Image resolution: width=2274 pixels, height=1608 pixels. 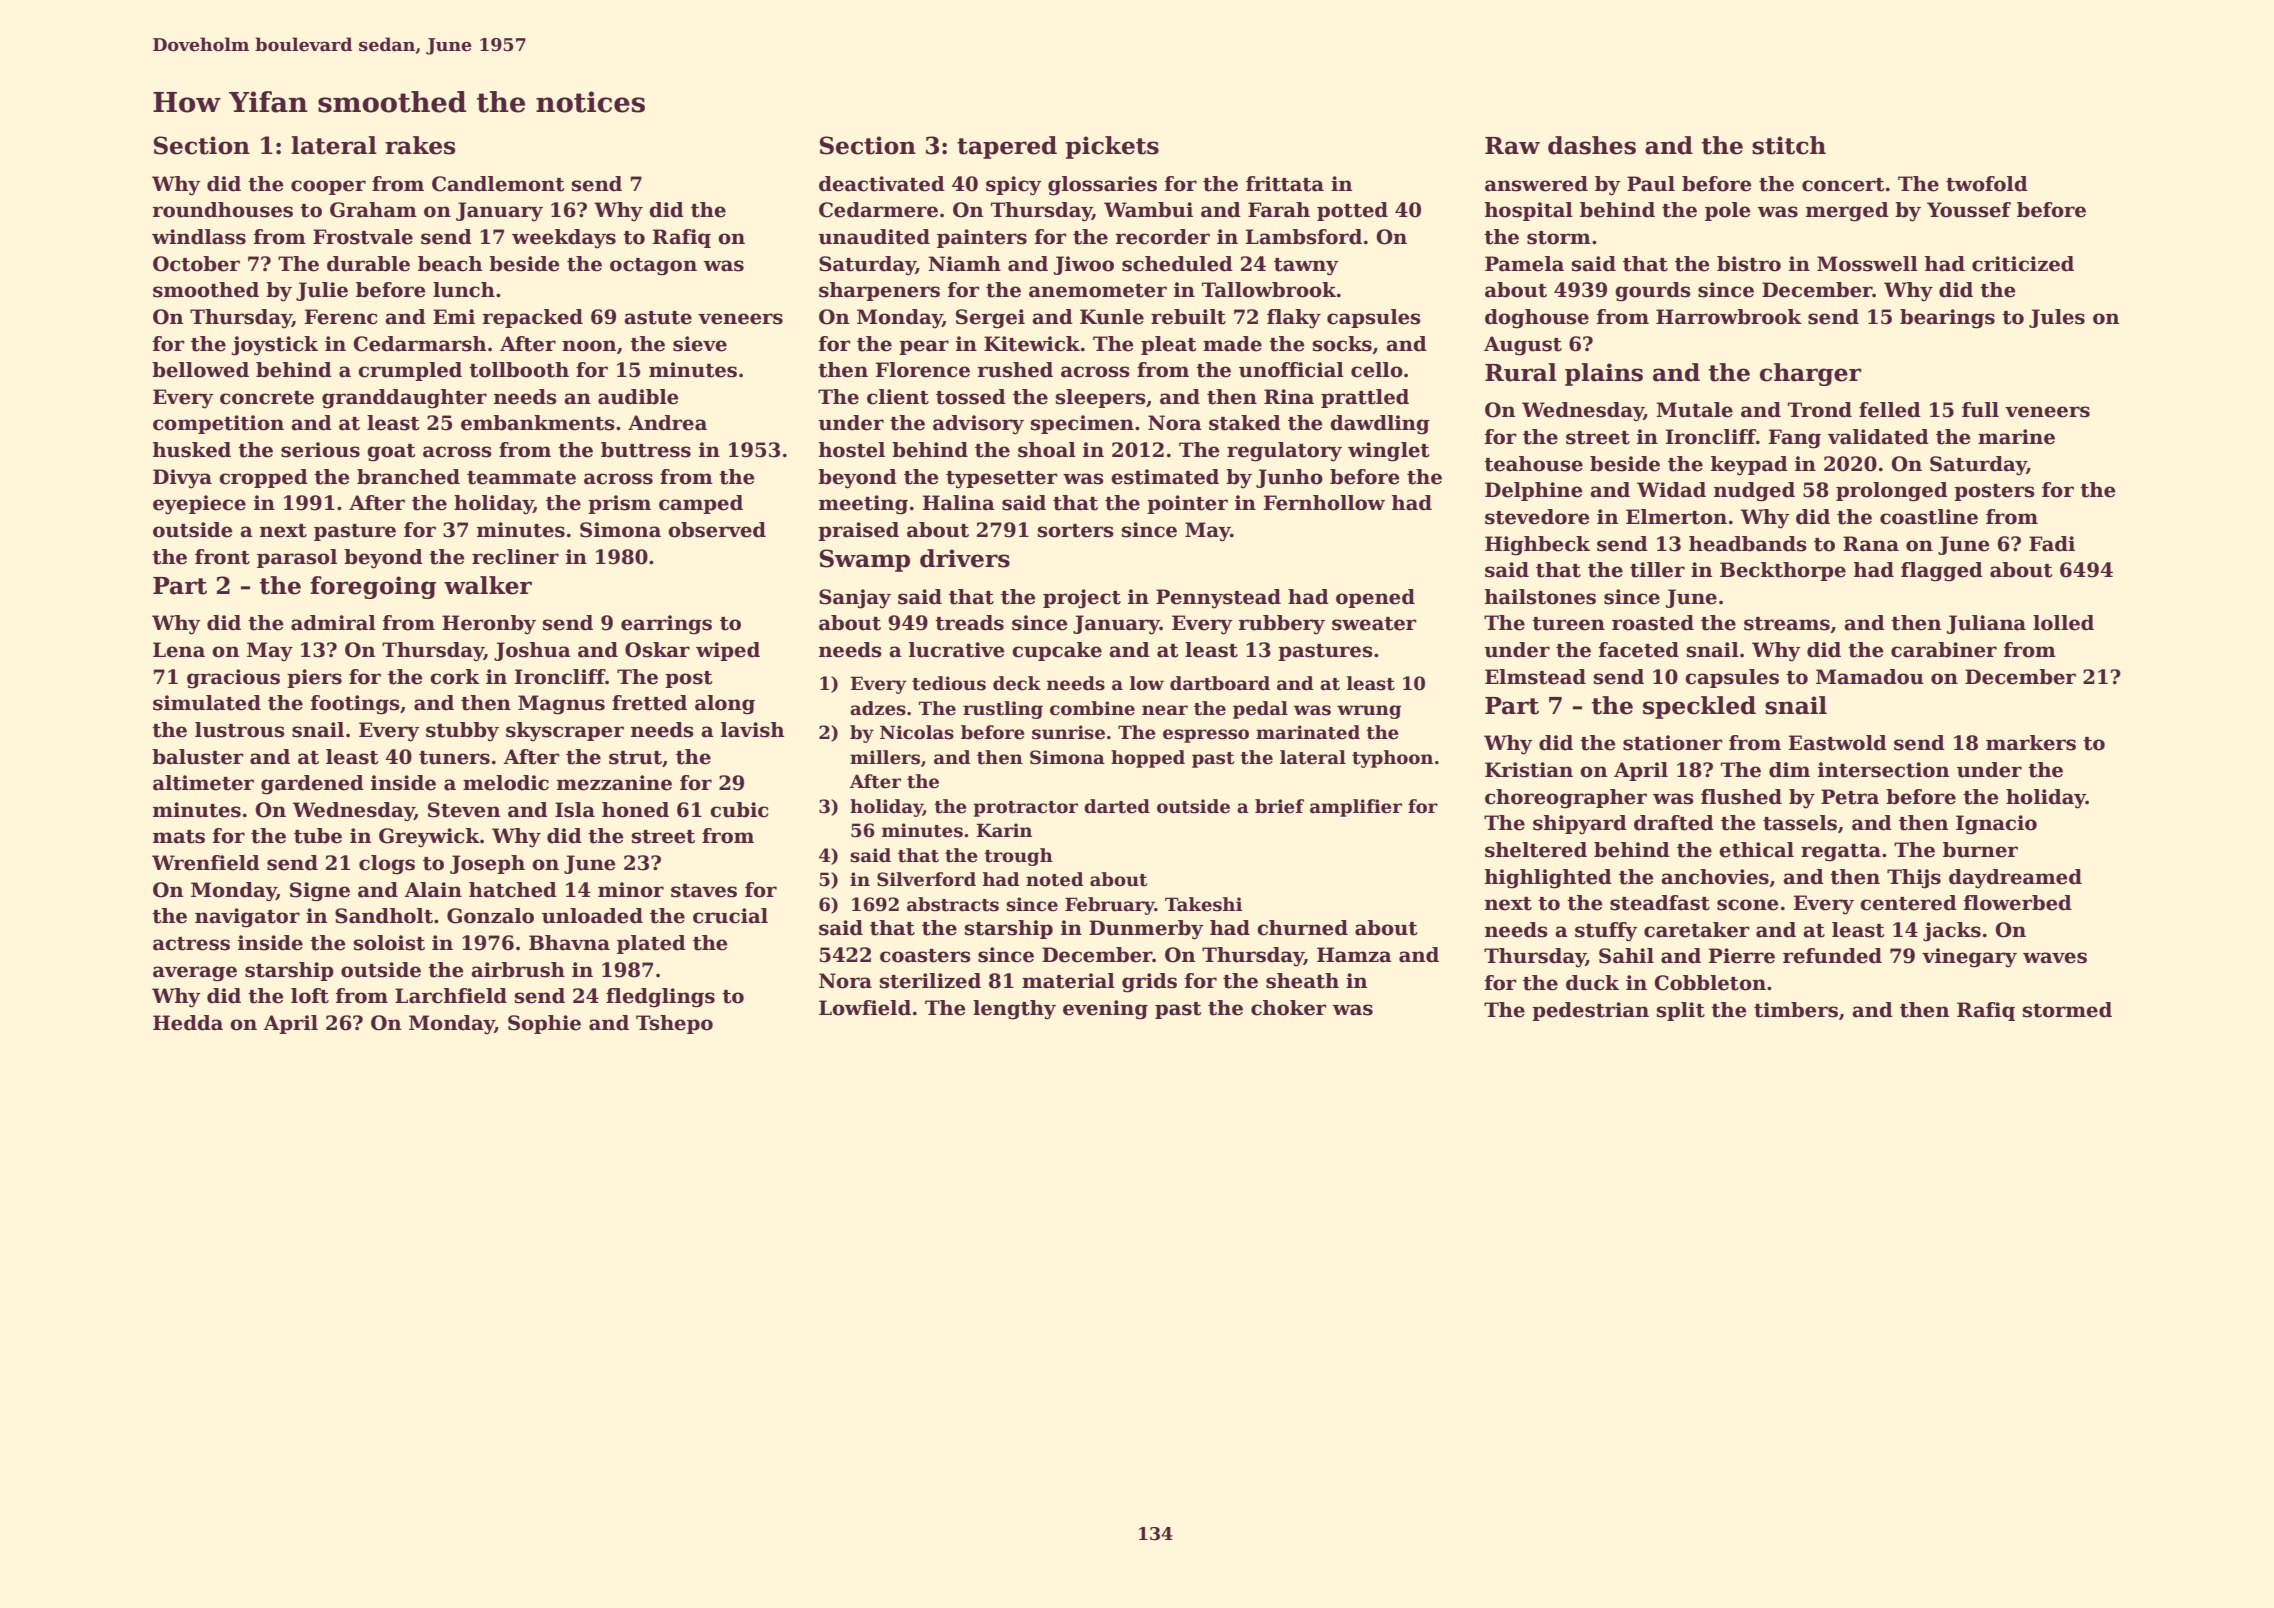 What do you see at coordinates (1870, 677) in the page?
I see `Mamadou` at bounding box center [1870, 677].
